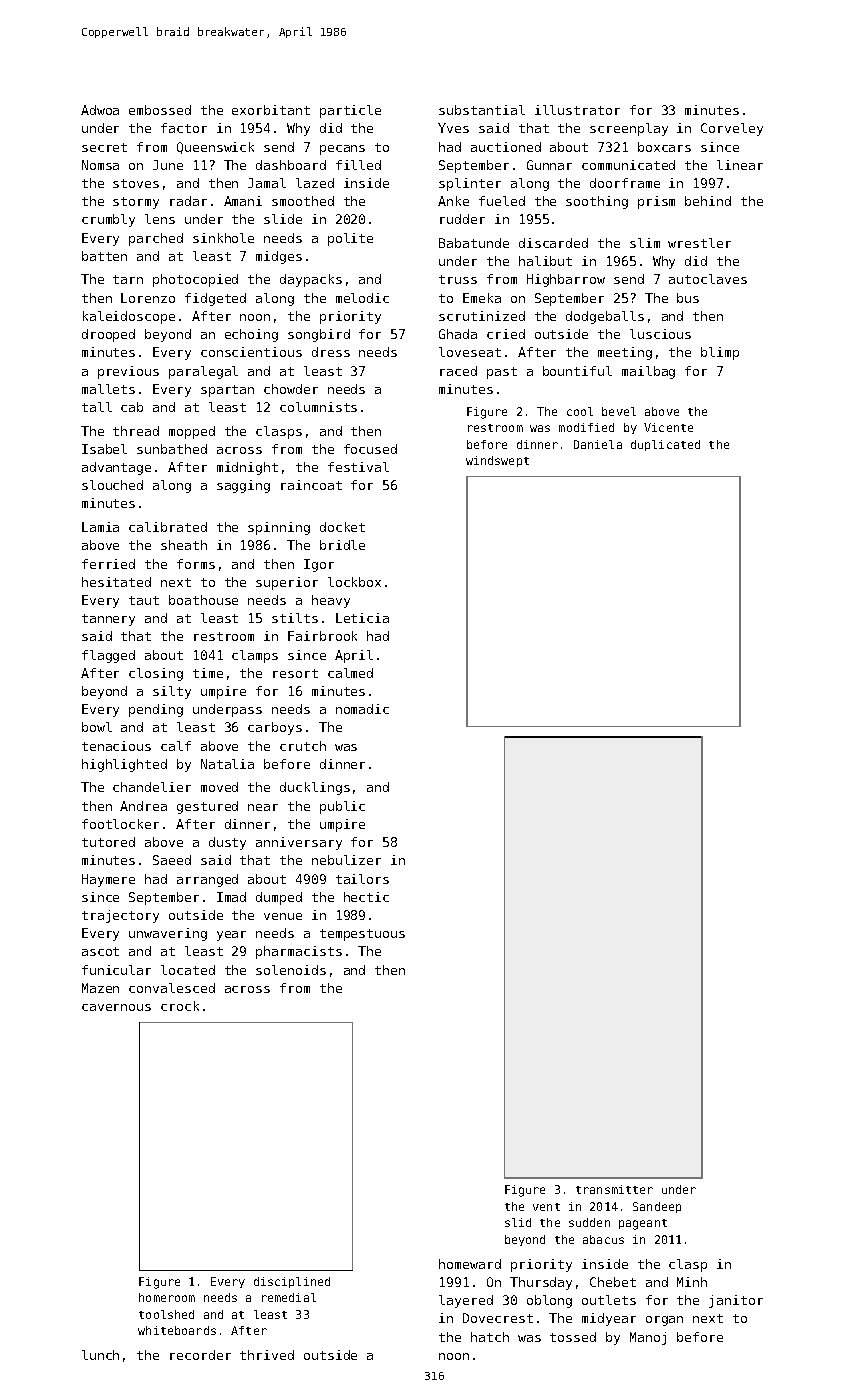  Describe the element at coordinates (665, 445) in the screenshot. I see `duplicated` at that location.
